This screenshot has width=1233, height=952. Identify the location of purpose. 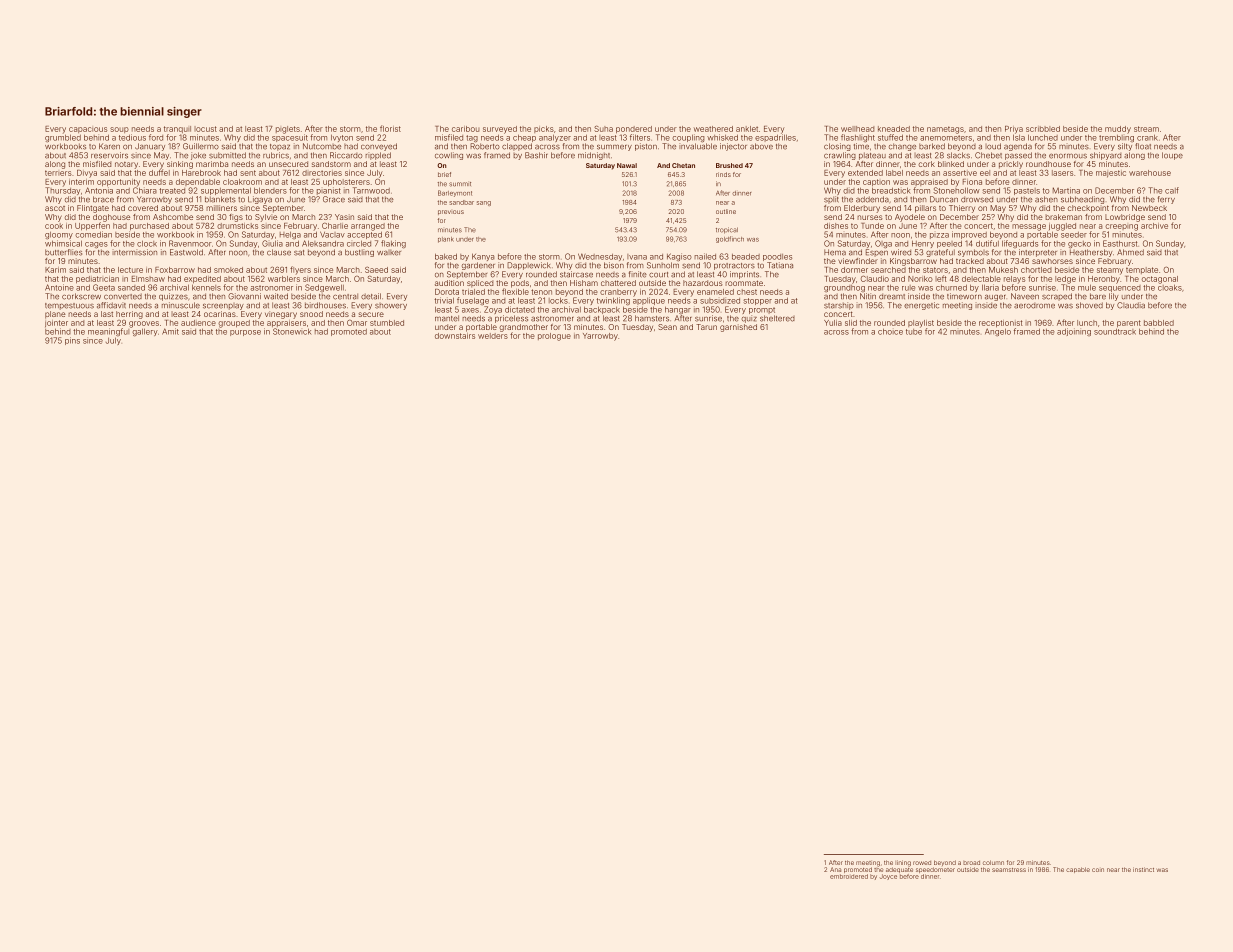
(245, 333).
